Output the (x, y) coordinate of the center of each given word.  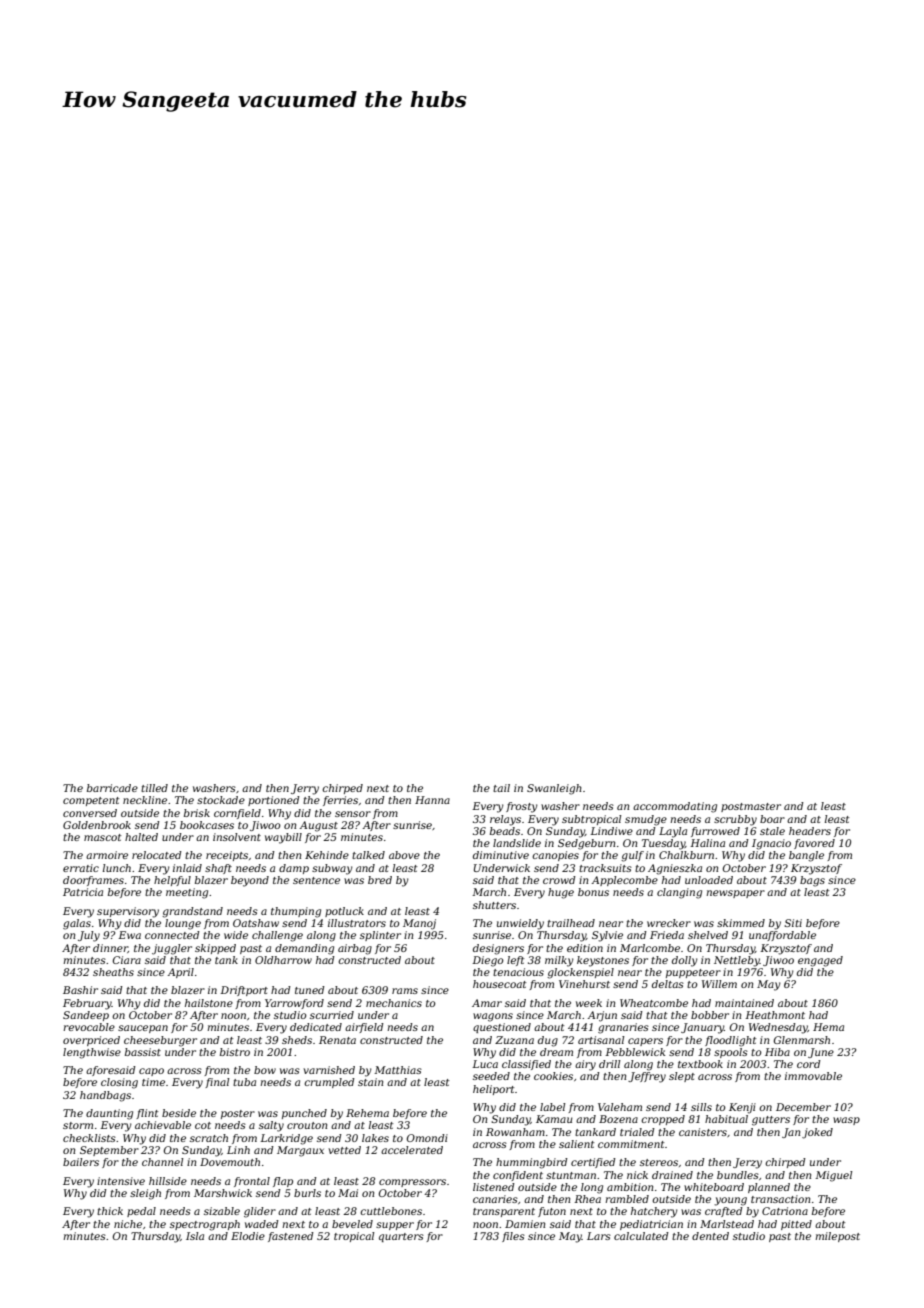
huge (561, 893)
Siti (793, 923)
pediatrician (651, 1225)
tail (501, 788)
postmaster (751, 807)
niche (128, 1224)
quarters (401, 1237)
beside (179, 1113)
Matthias (398, 1070)
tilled (154, 788)
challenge (277, 936)
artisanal (601, 1040)
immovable (813, 1076)
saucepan (143, 1029)
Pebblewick (635, 1052)
